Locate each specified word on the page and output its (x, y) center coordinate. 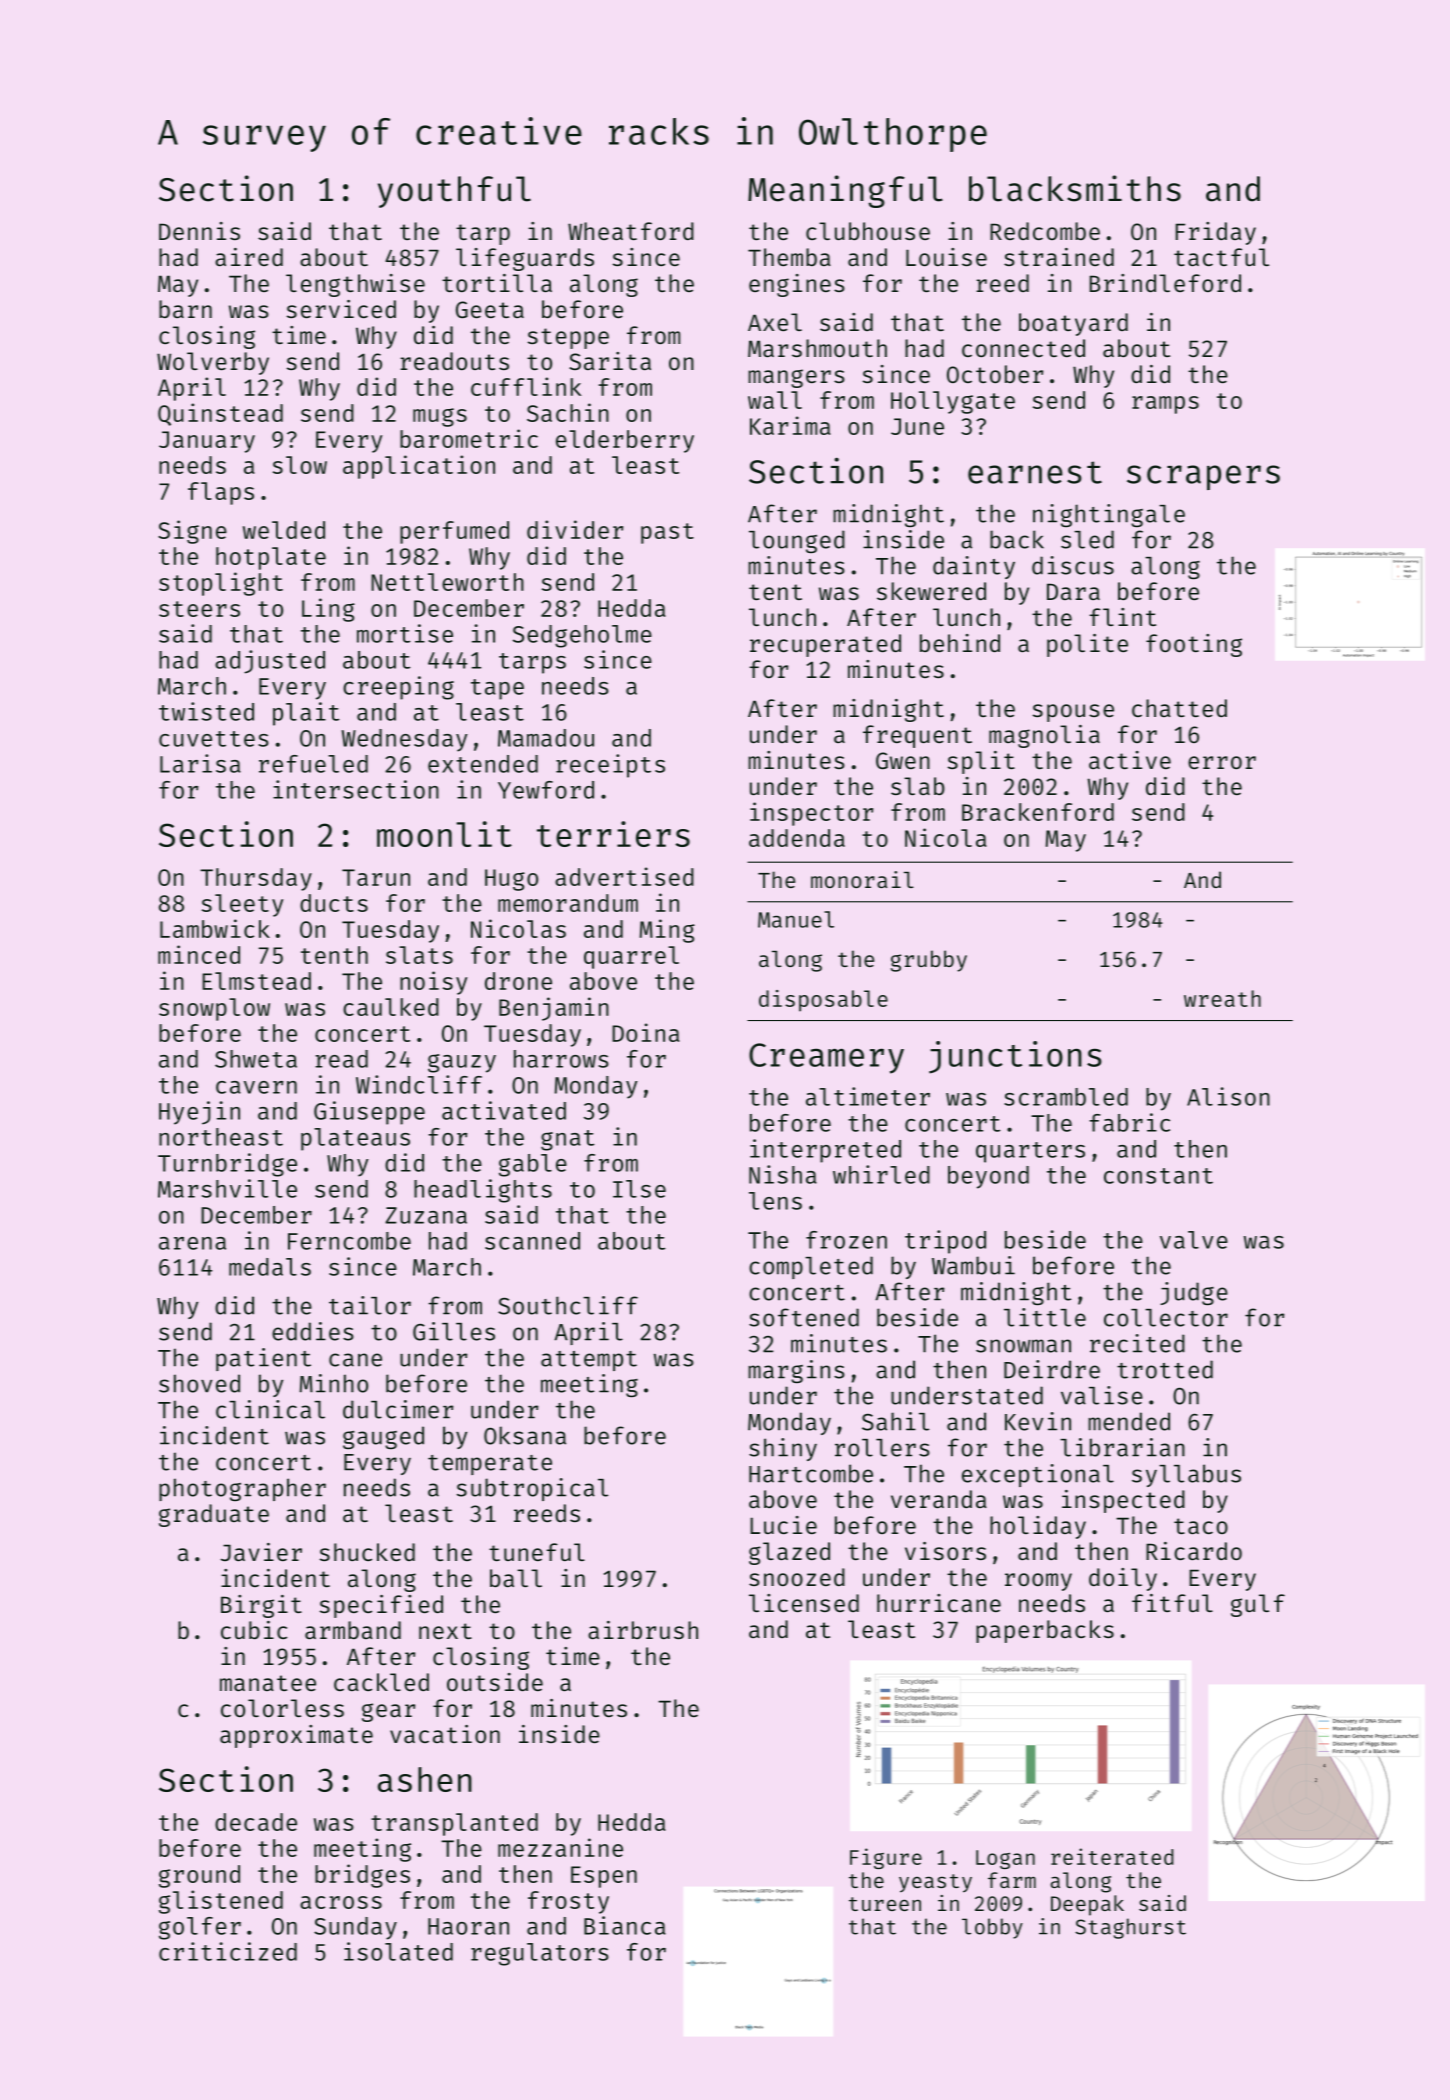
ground (199, 1876)
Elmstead (256, 981)
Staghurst (1130, 1928)
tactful (1221, 257)
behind (960, 643)
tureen (885, 1904)
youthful (454, 192)
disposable (823, 1001)
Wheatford (631, 231)
